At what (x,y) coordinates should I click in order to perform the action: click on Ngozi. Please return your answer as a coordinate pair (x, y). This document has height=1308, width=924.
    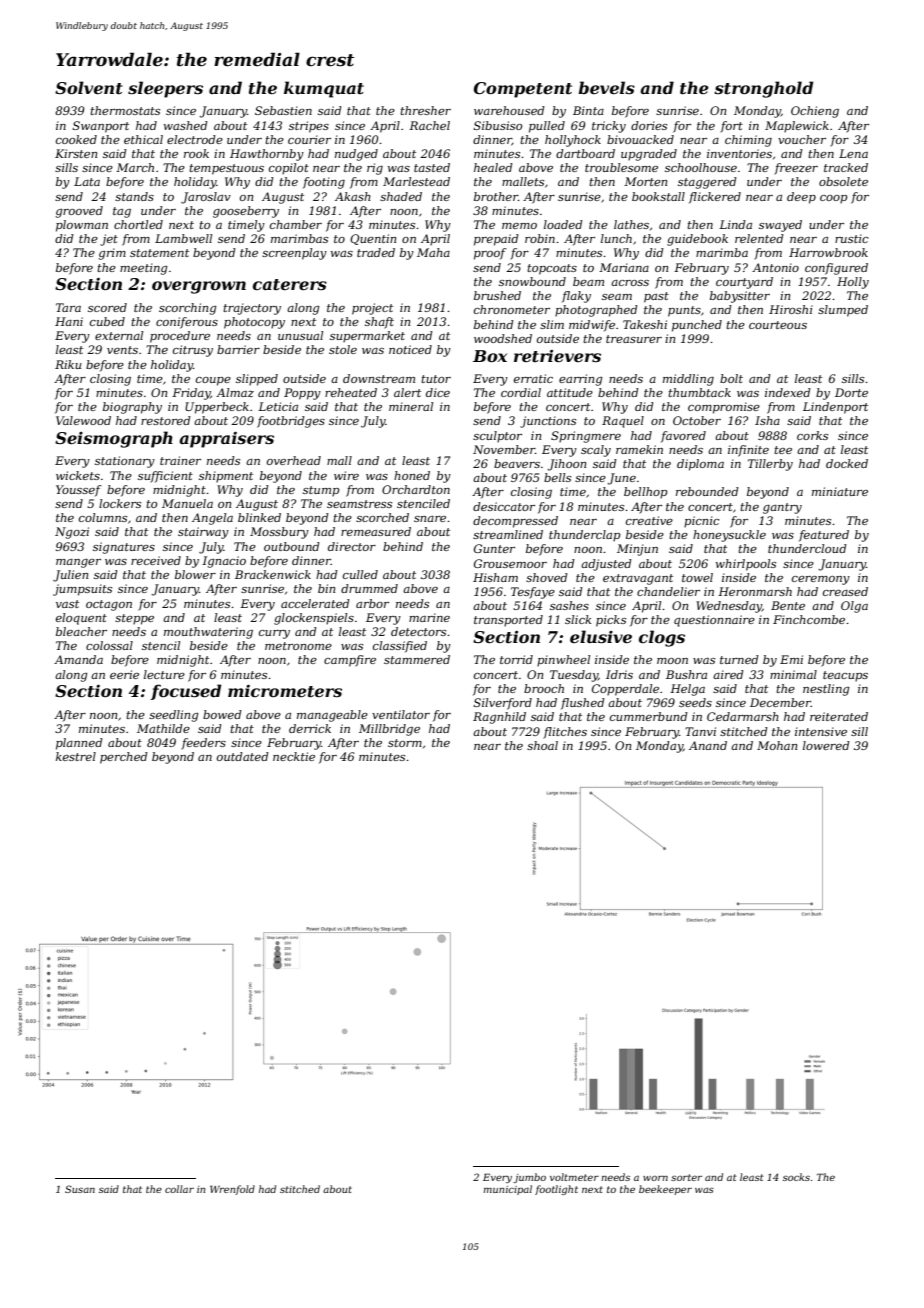
    Looking at the image, I should click on (72, 533).
